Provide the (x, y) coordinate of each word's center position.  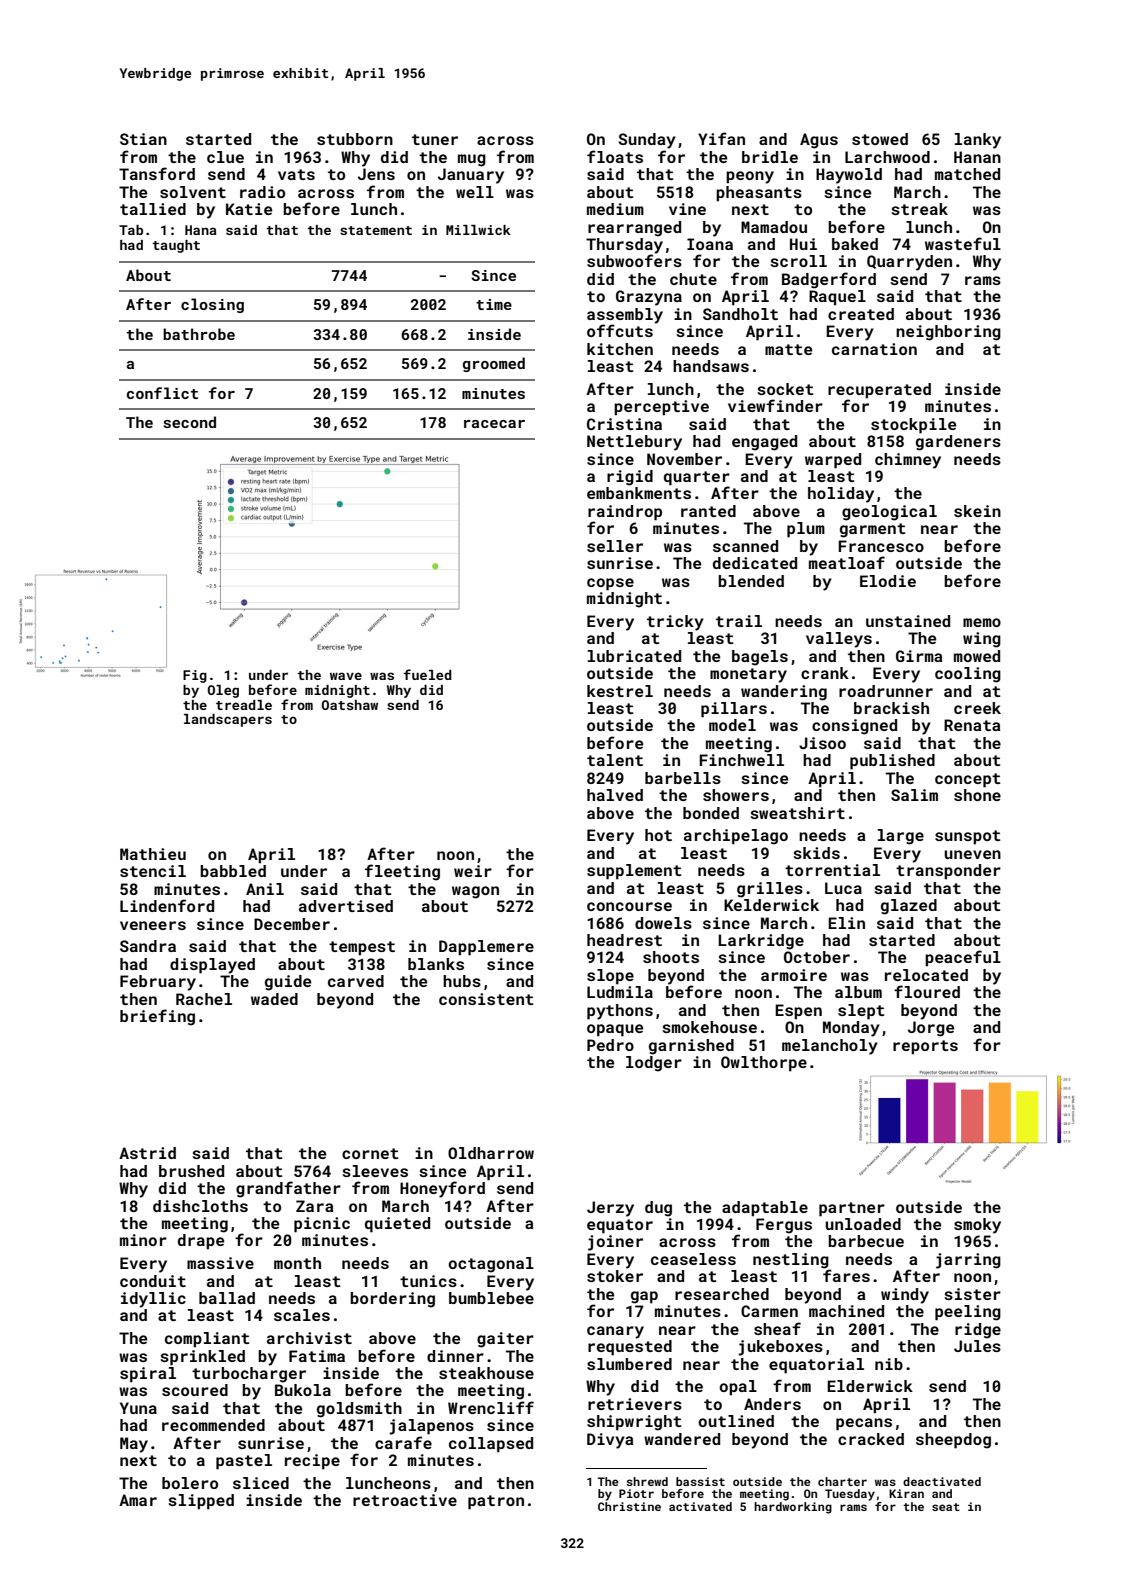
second (190, 422)
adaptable (765, 1209)
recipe (312, 1462)
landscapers (228, 720)
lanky (978, 141)
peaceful (963, 958)
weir (473, 871)
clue (225, 157)
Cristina (624, 424)
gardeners (958, 443)
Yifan (721, 138)
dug (658, 1209)
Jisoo (822, 743)
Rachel (204, 999)
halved (615, 795)
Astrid (147, 1153)
